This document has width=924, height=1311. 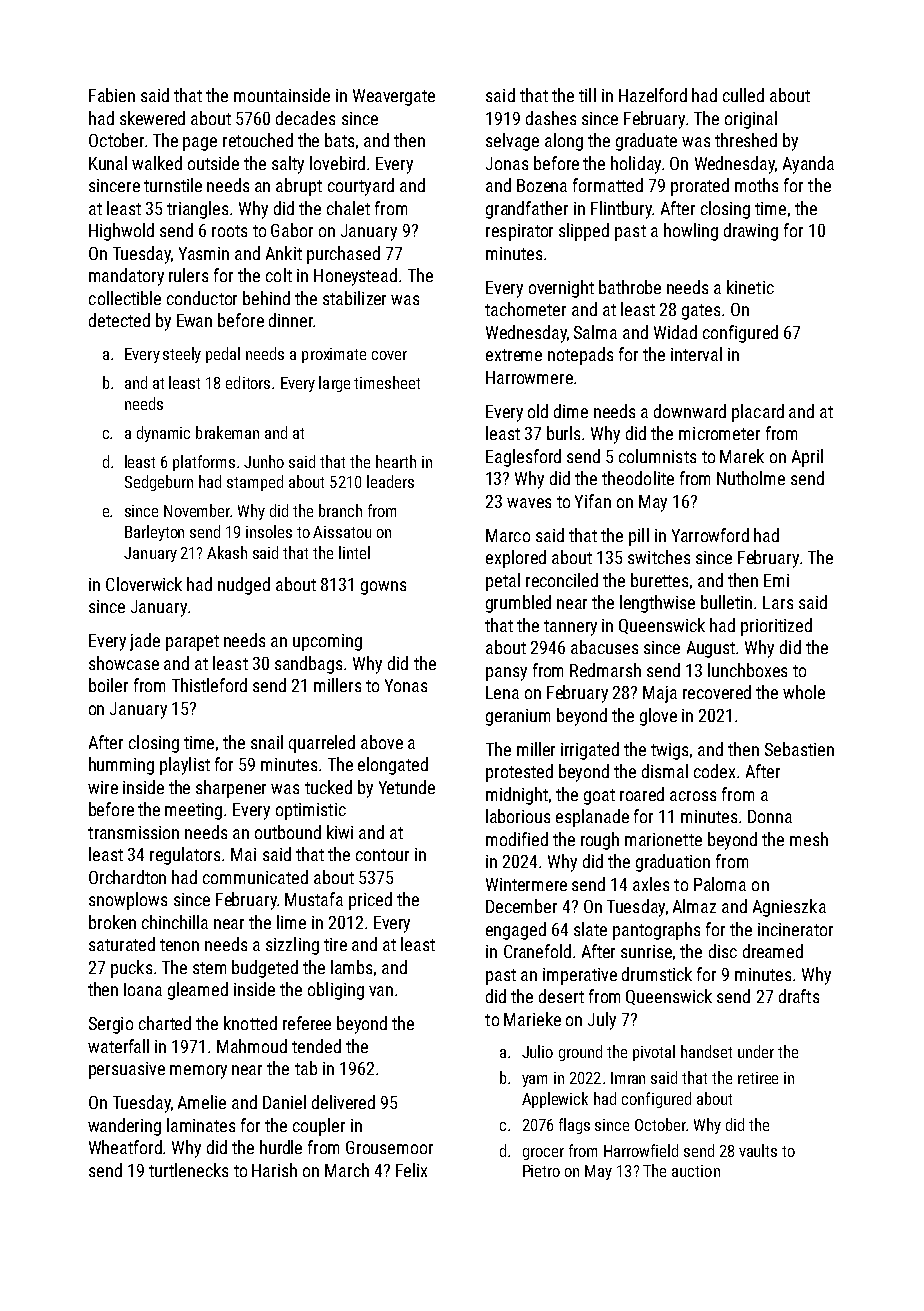 I want to click on incinerator, so click(x=795, y=929).
